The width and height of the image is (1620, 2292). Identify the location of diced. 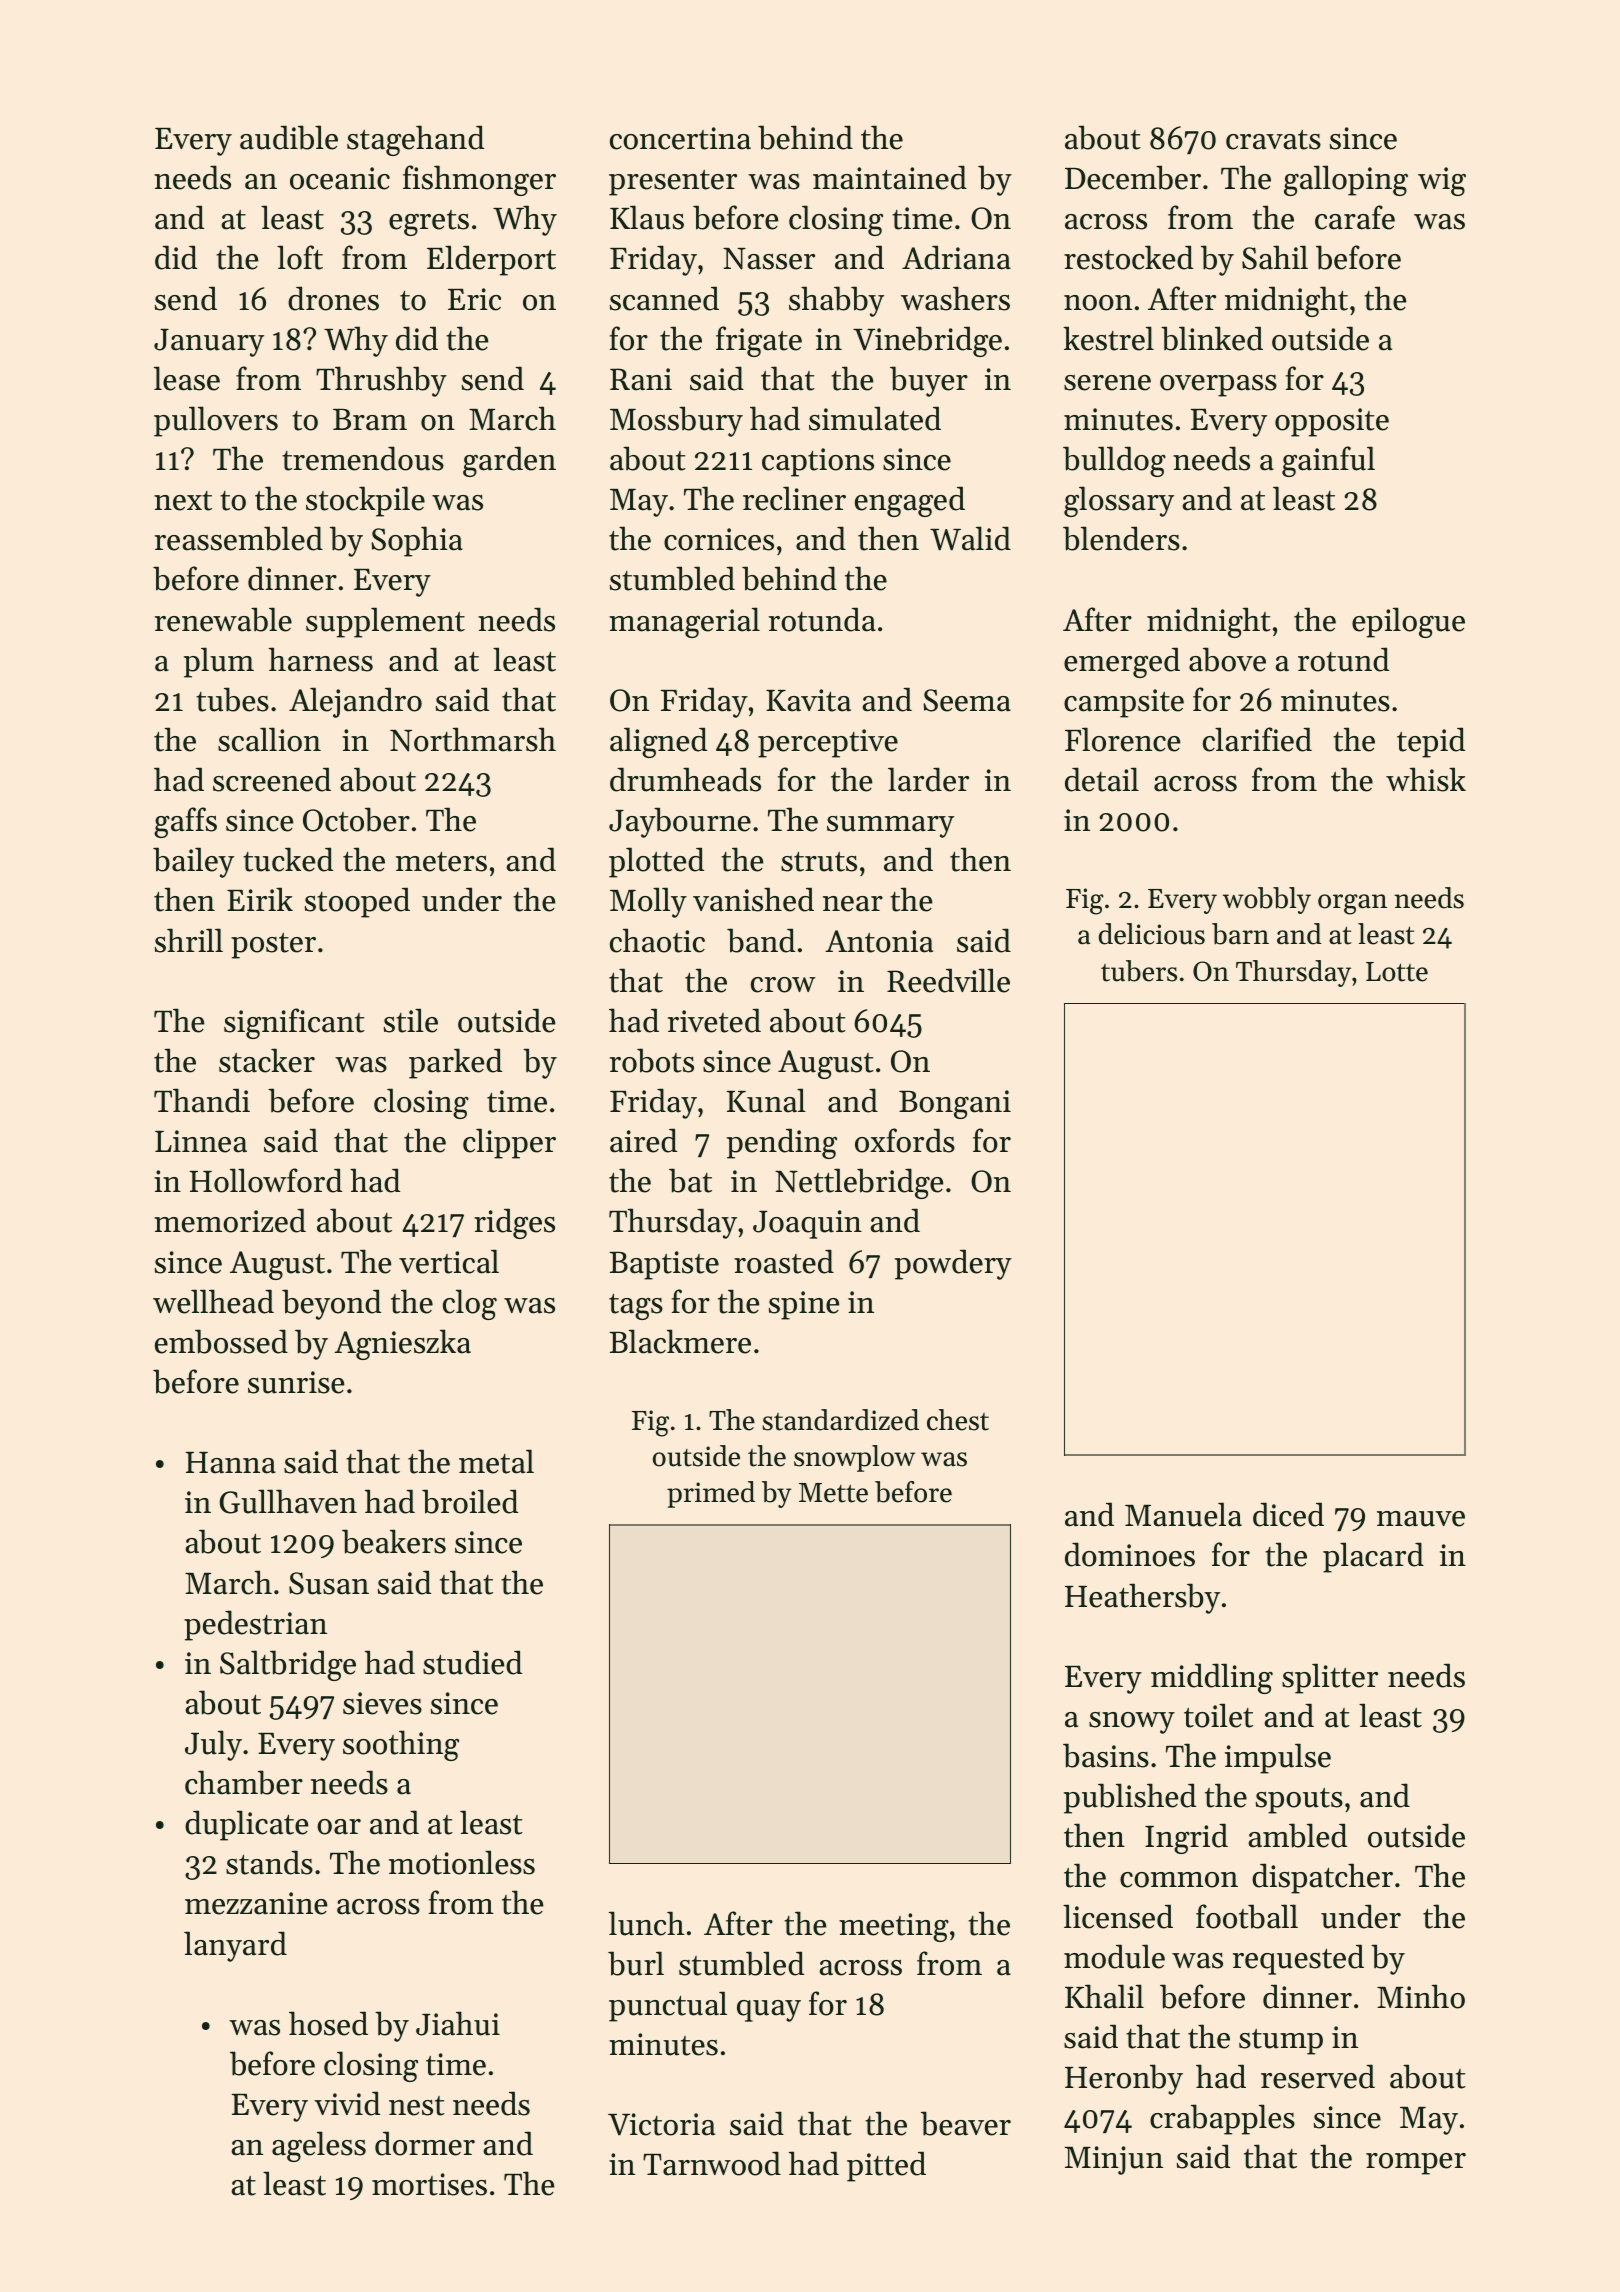
(1288, 1514).
